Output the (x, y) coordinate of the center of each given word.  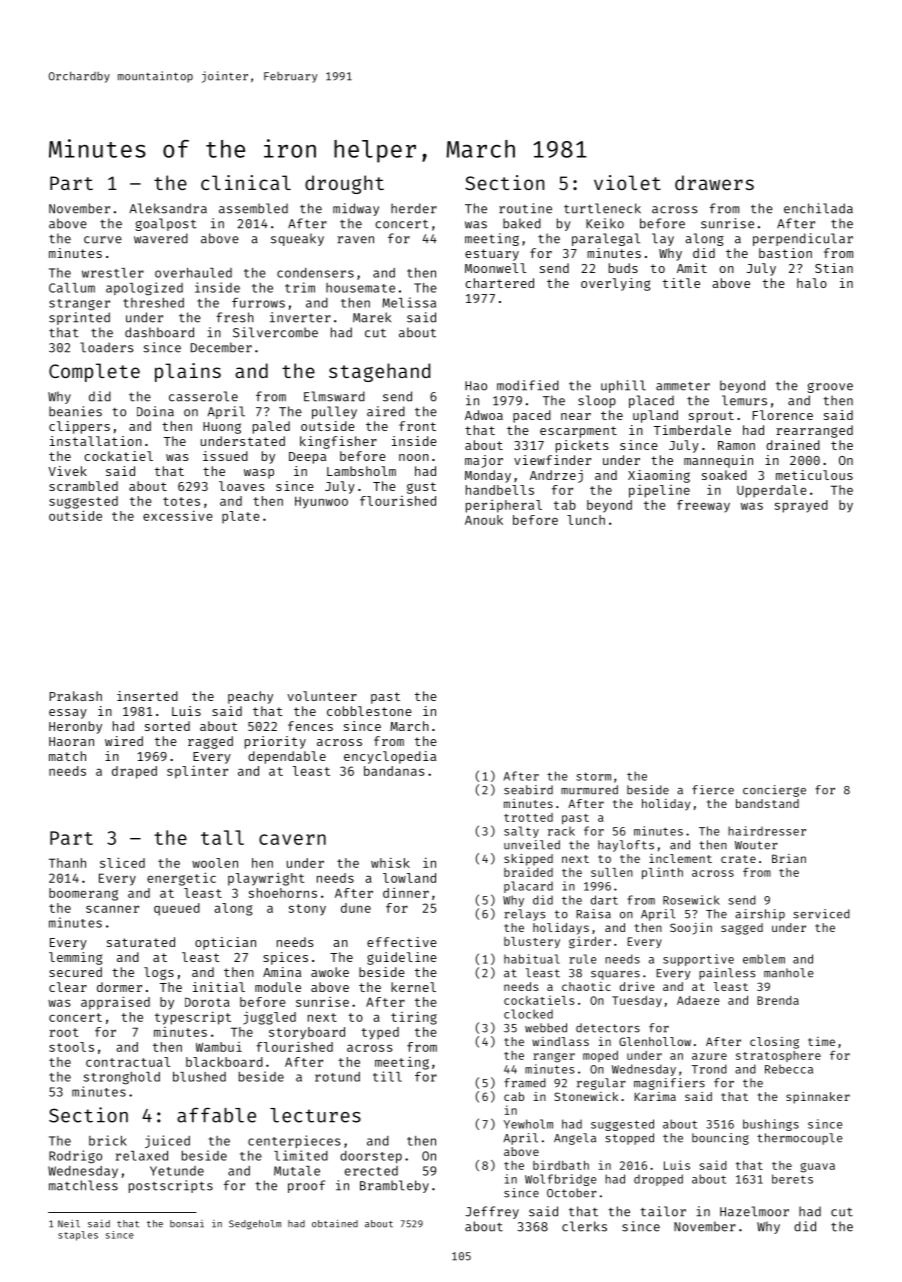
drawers (714, 182)
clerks (584, 1226)
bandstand (767, 803)
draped (134, 772)
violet (627, 182)
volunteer (322, 696)
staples (78, 1236)
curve (103, 240)
